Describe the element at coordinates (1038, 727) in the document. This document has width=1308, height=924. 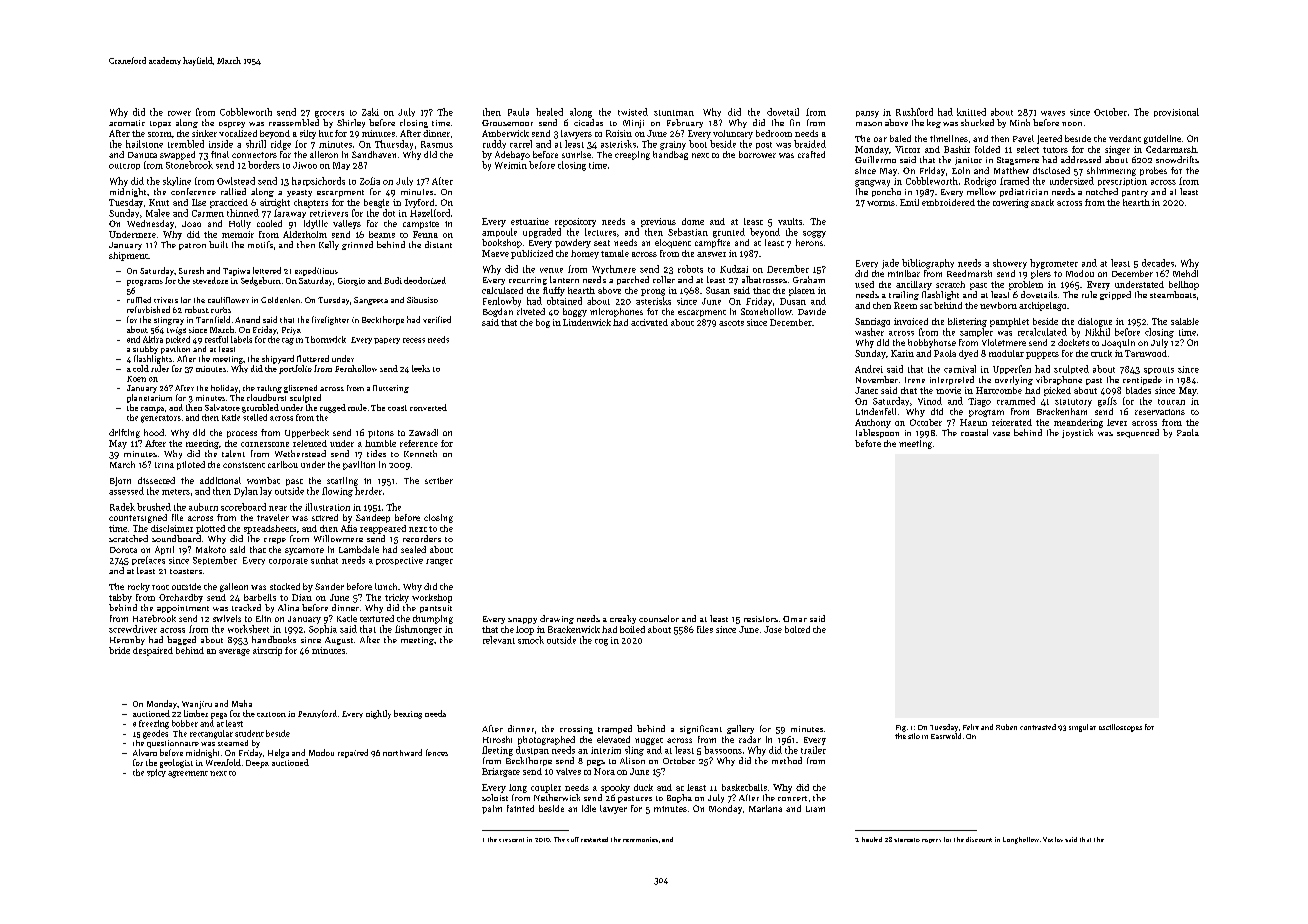
I see `contrasted` at that location.
